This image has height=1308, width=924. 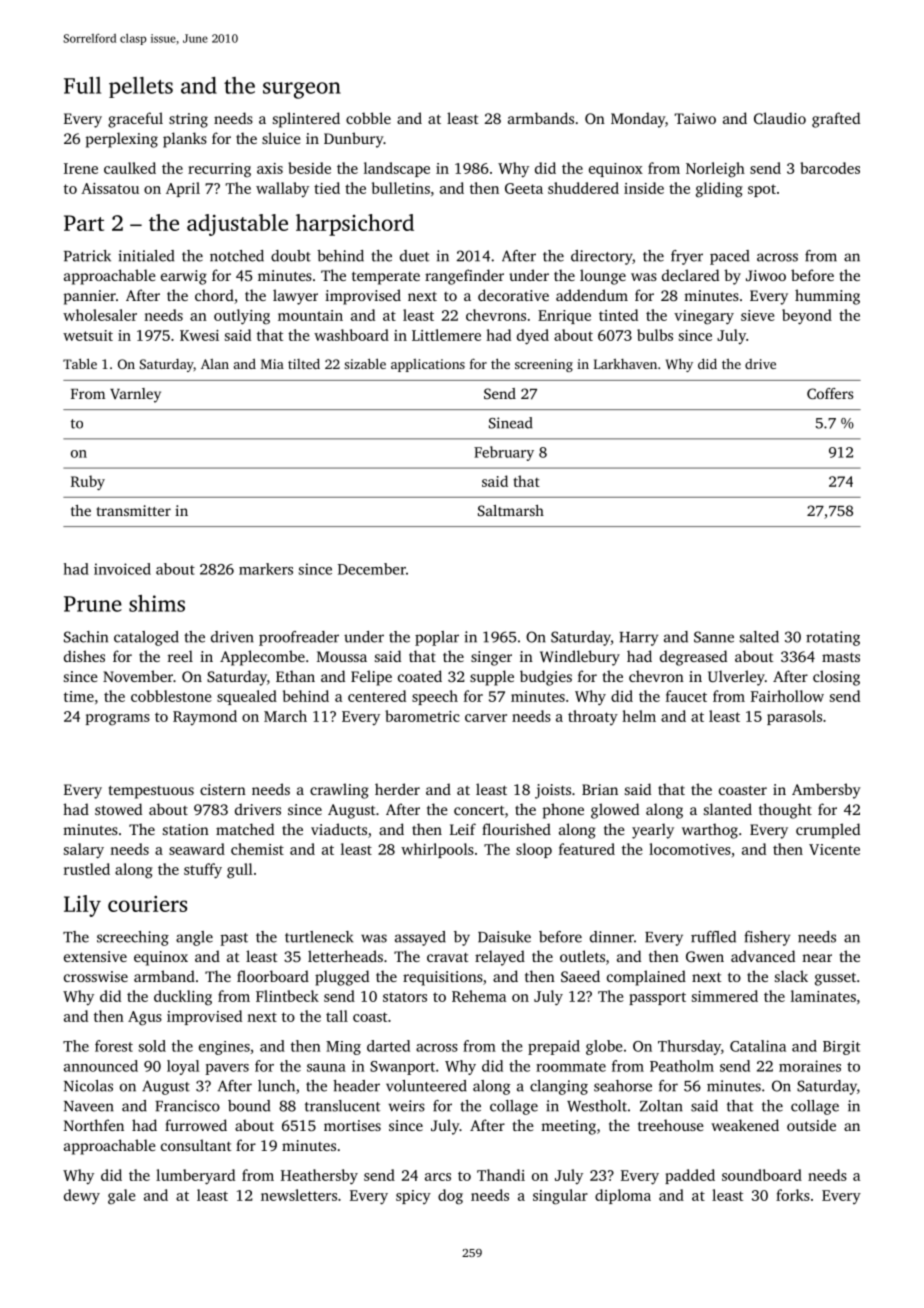 What do you see at coordinates (302, 90) in the image?
I see `surgeon` at bounding box center [302, 90].
